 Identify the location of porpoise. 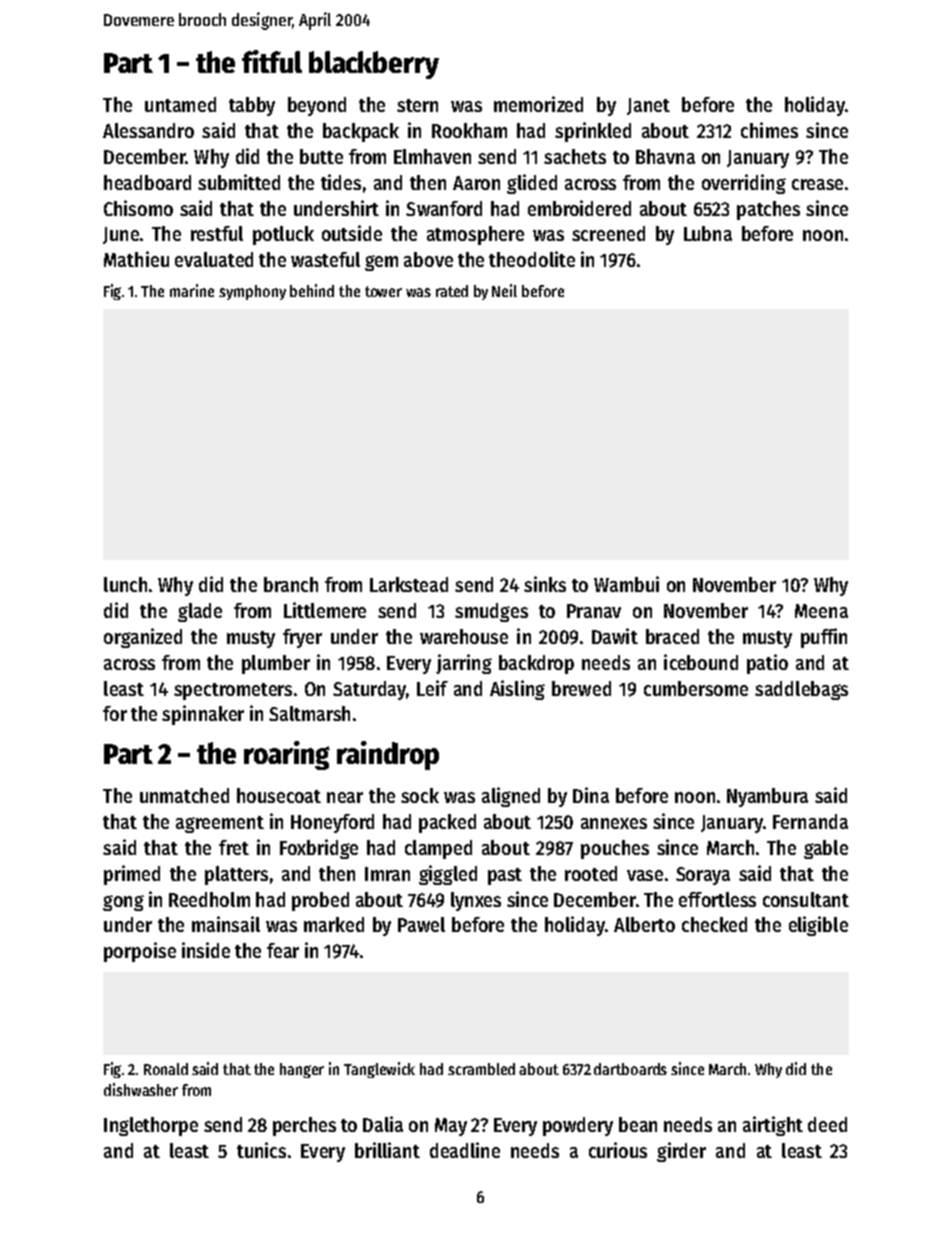
(140, 952).
